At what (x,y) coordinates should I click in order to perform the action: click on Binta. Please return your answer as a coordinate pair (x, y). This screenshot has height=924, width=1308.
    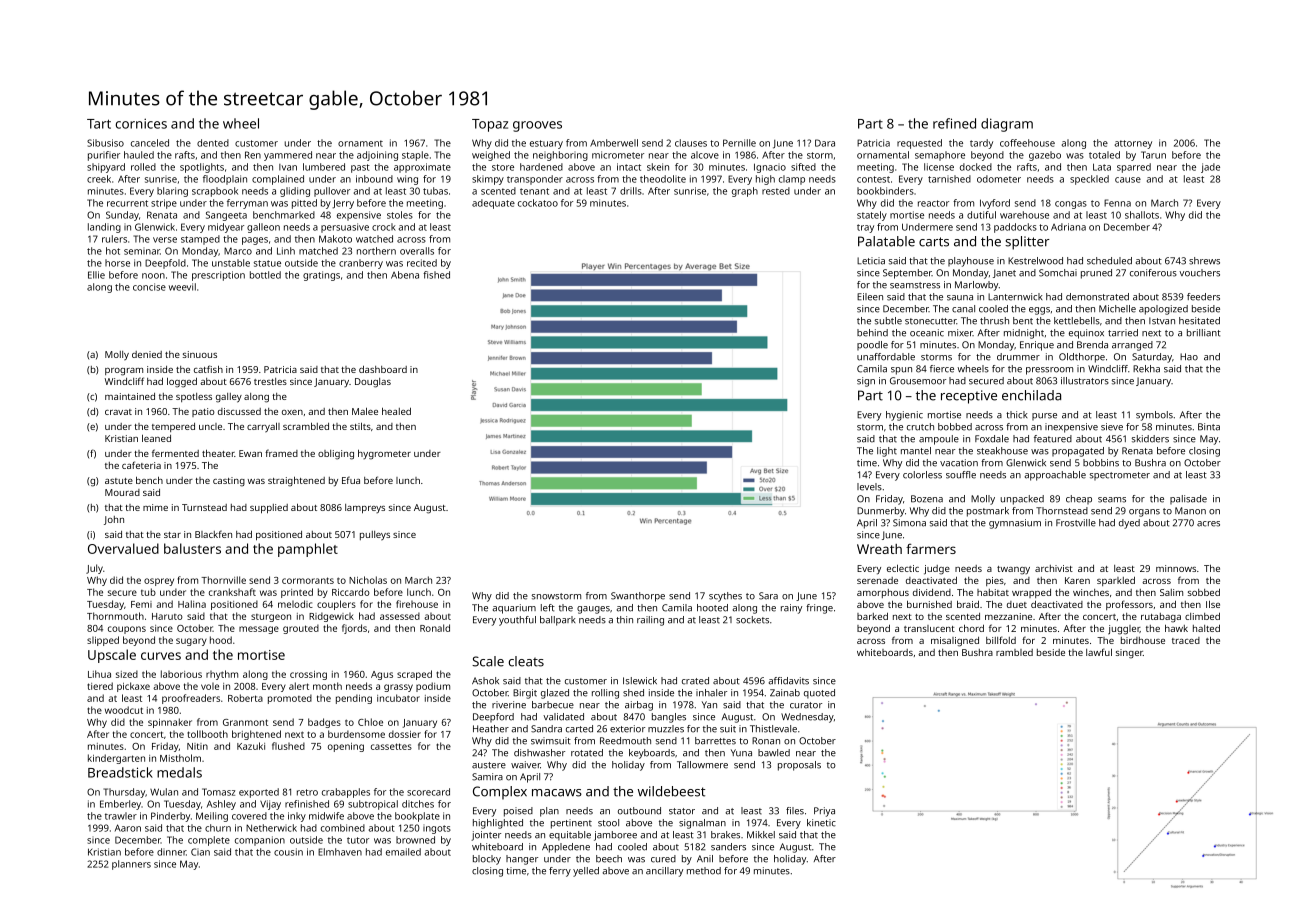
    Looking at the image, I should click on (1209, 427).
